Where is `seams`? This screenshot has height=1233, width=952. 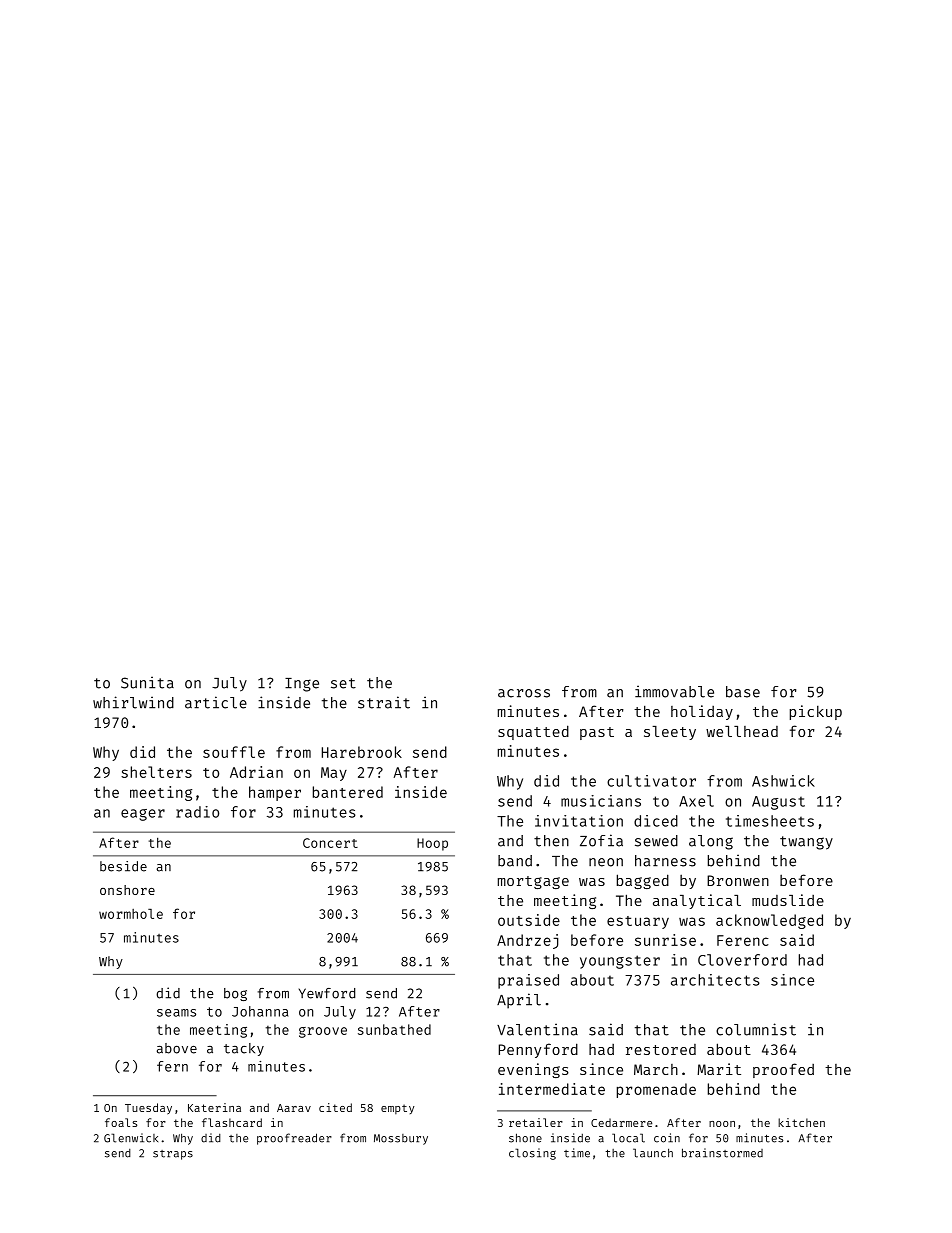 seams is located at coordinates (176, 1013).
